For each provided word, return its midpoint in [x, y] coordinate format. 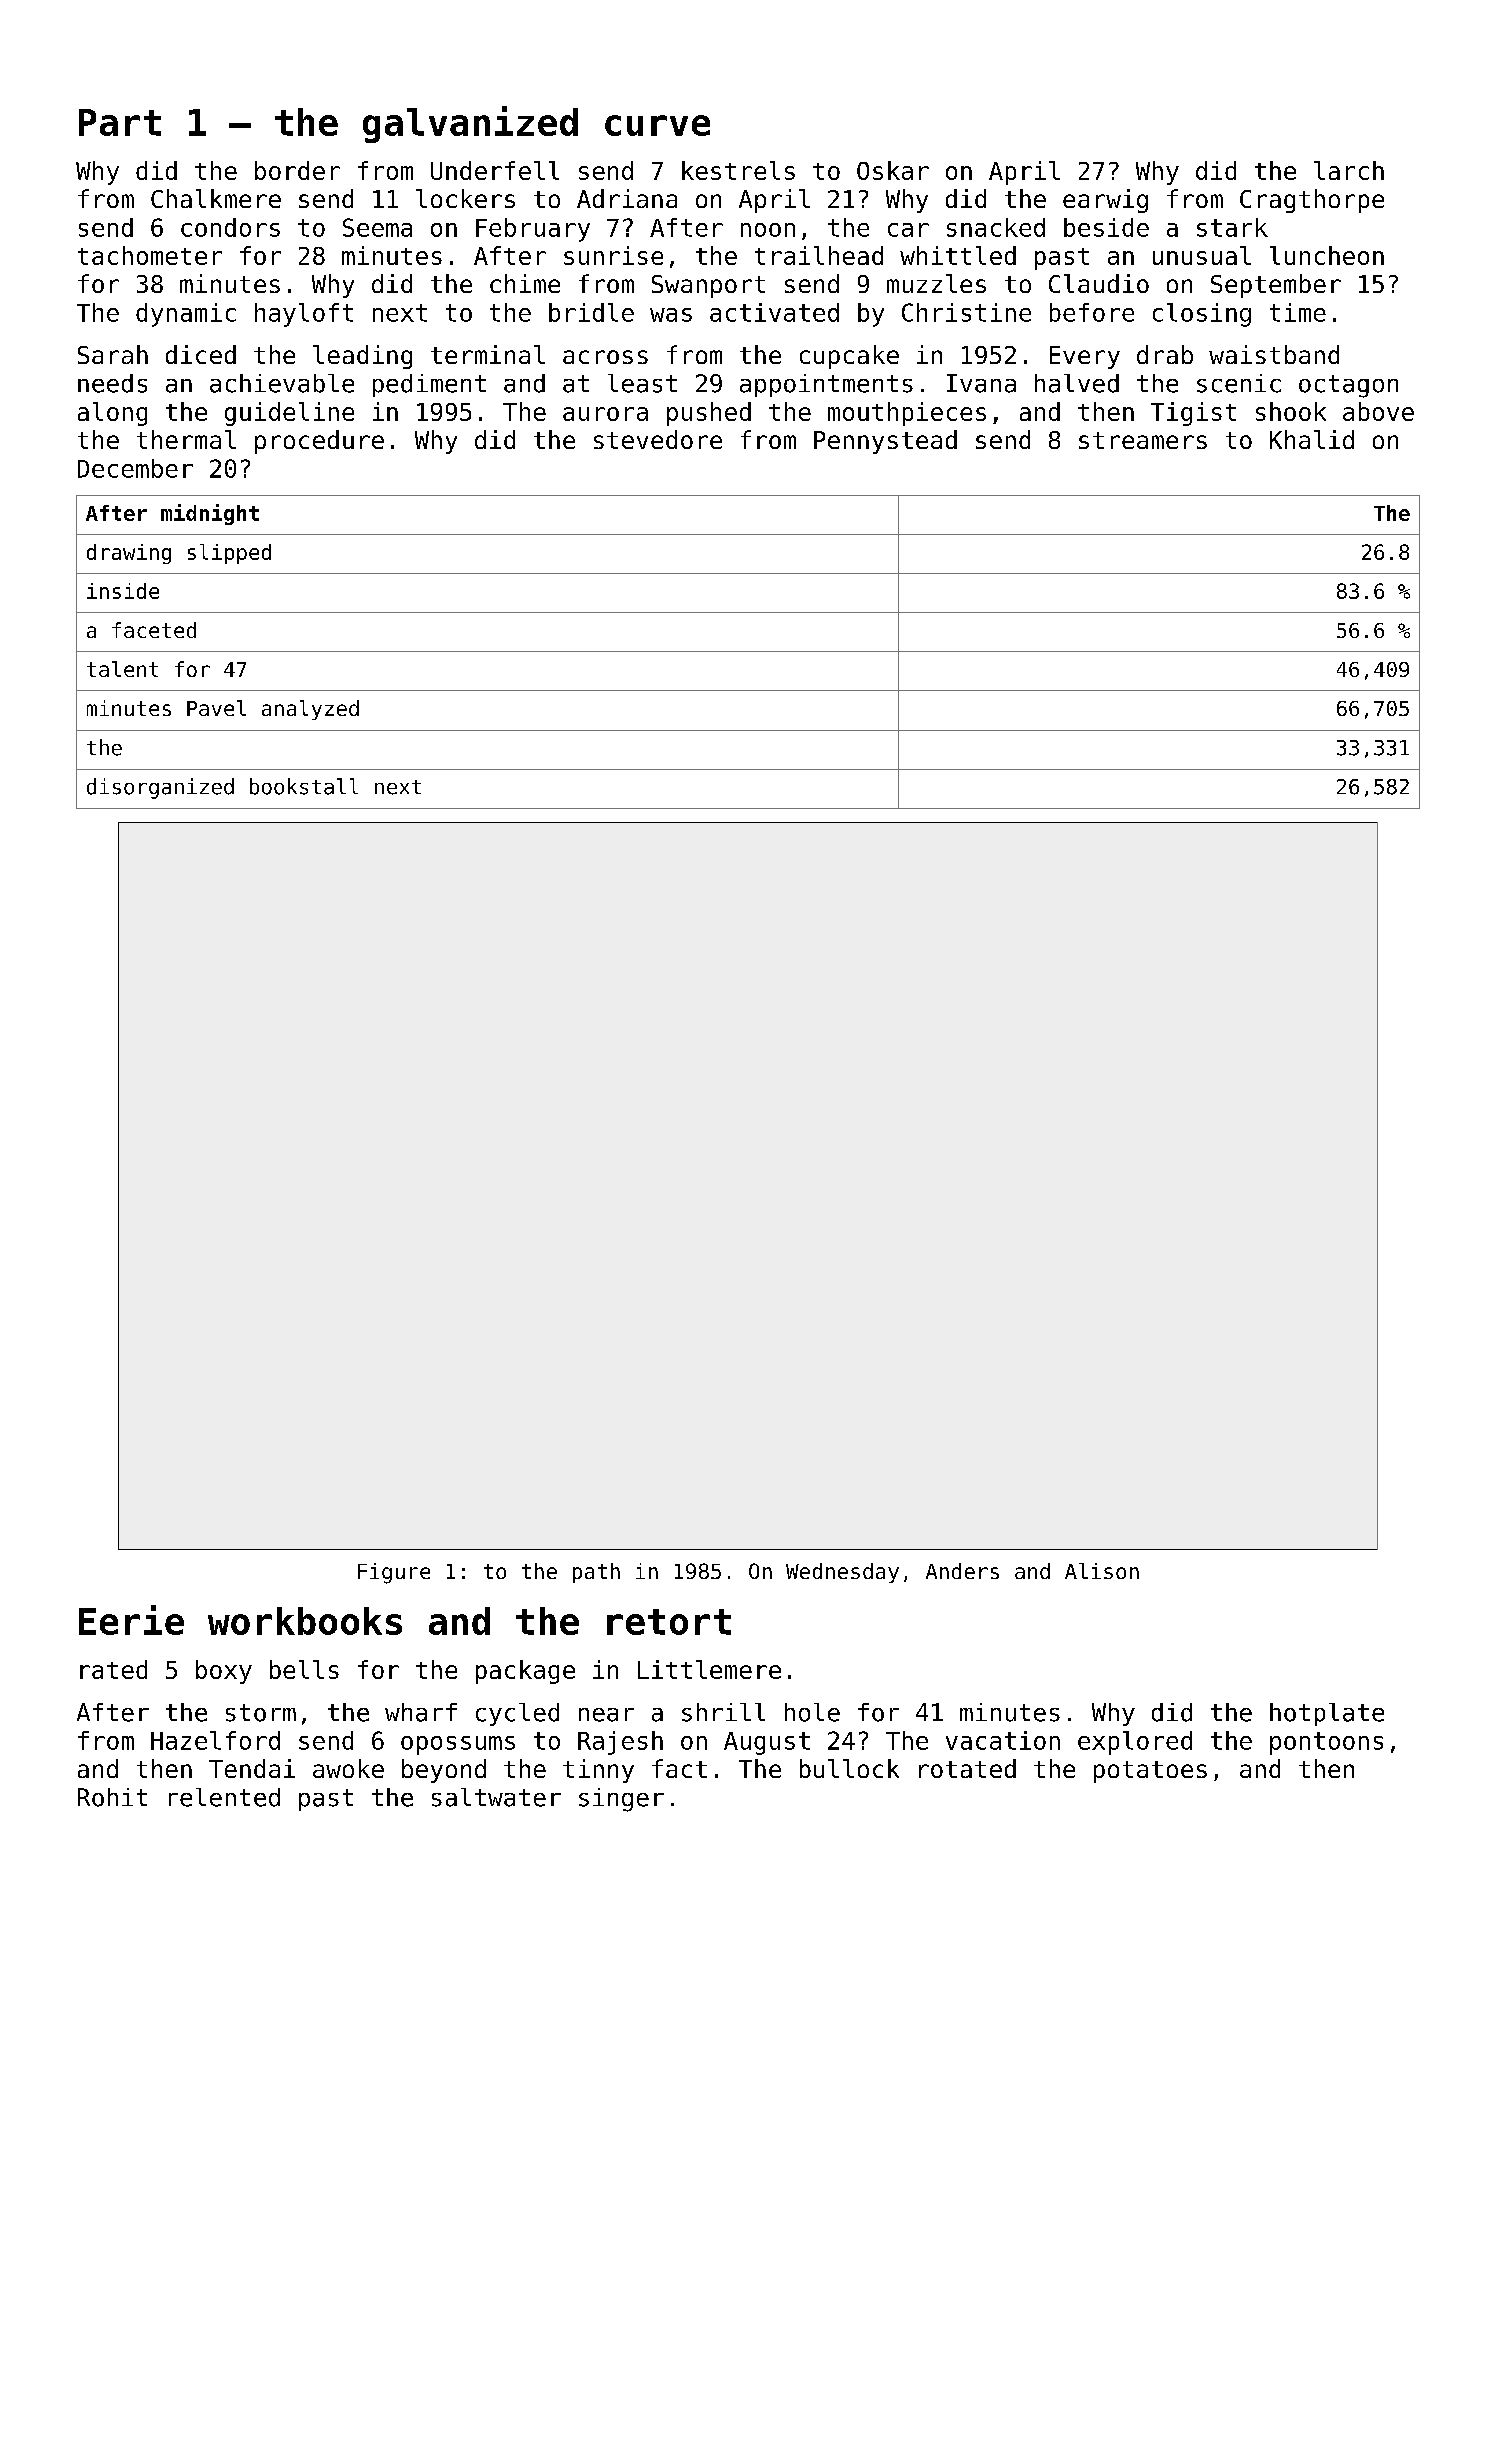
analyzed [310, 710]
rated [113, 1669]
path [596, 1573]
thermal [186, 439]
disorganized [160, 788]
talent [122, 669]
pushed [709, 414]
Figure [394, 1573]
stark [1232, 227]
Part [120, 122]
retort [669, 1622]
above [1378, 411]
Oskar [893, 170]
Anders [962, 1571]
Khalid [1312, 439]
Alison [1102, 1571]
